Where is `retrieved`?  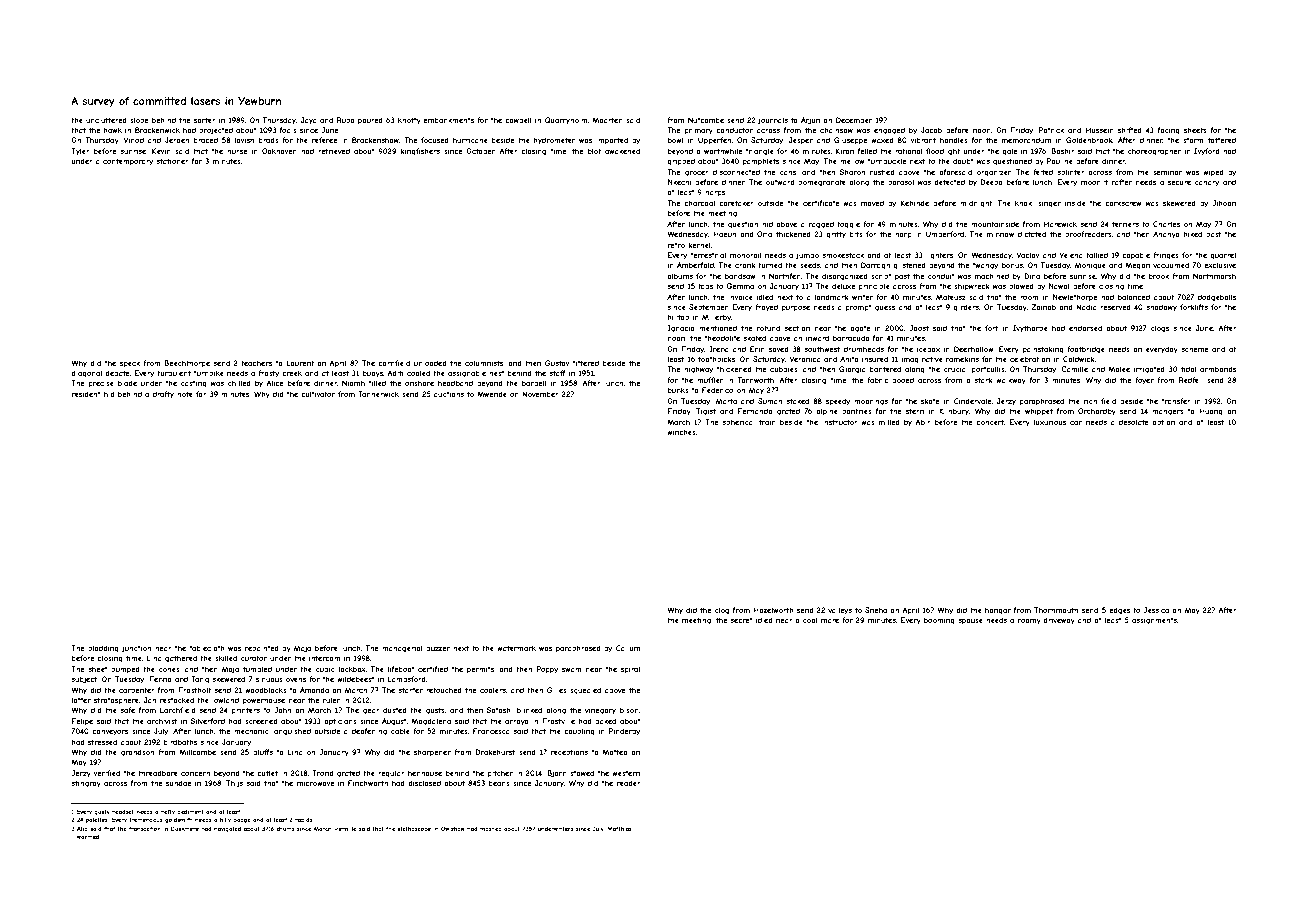 retrieved is located at coordinates (334, 151).
